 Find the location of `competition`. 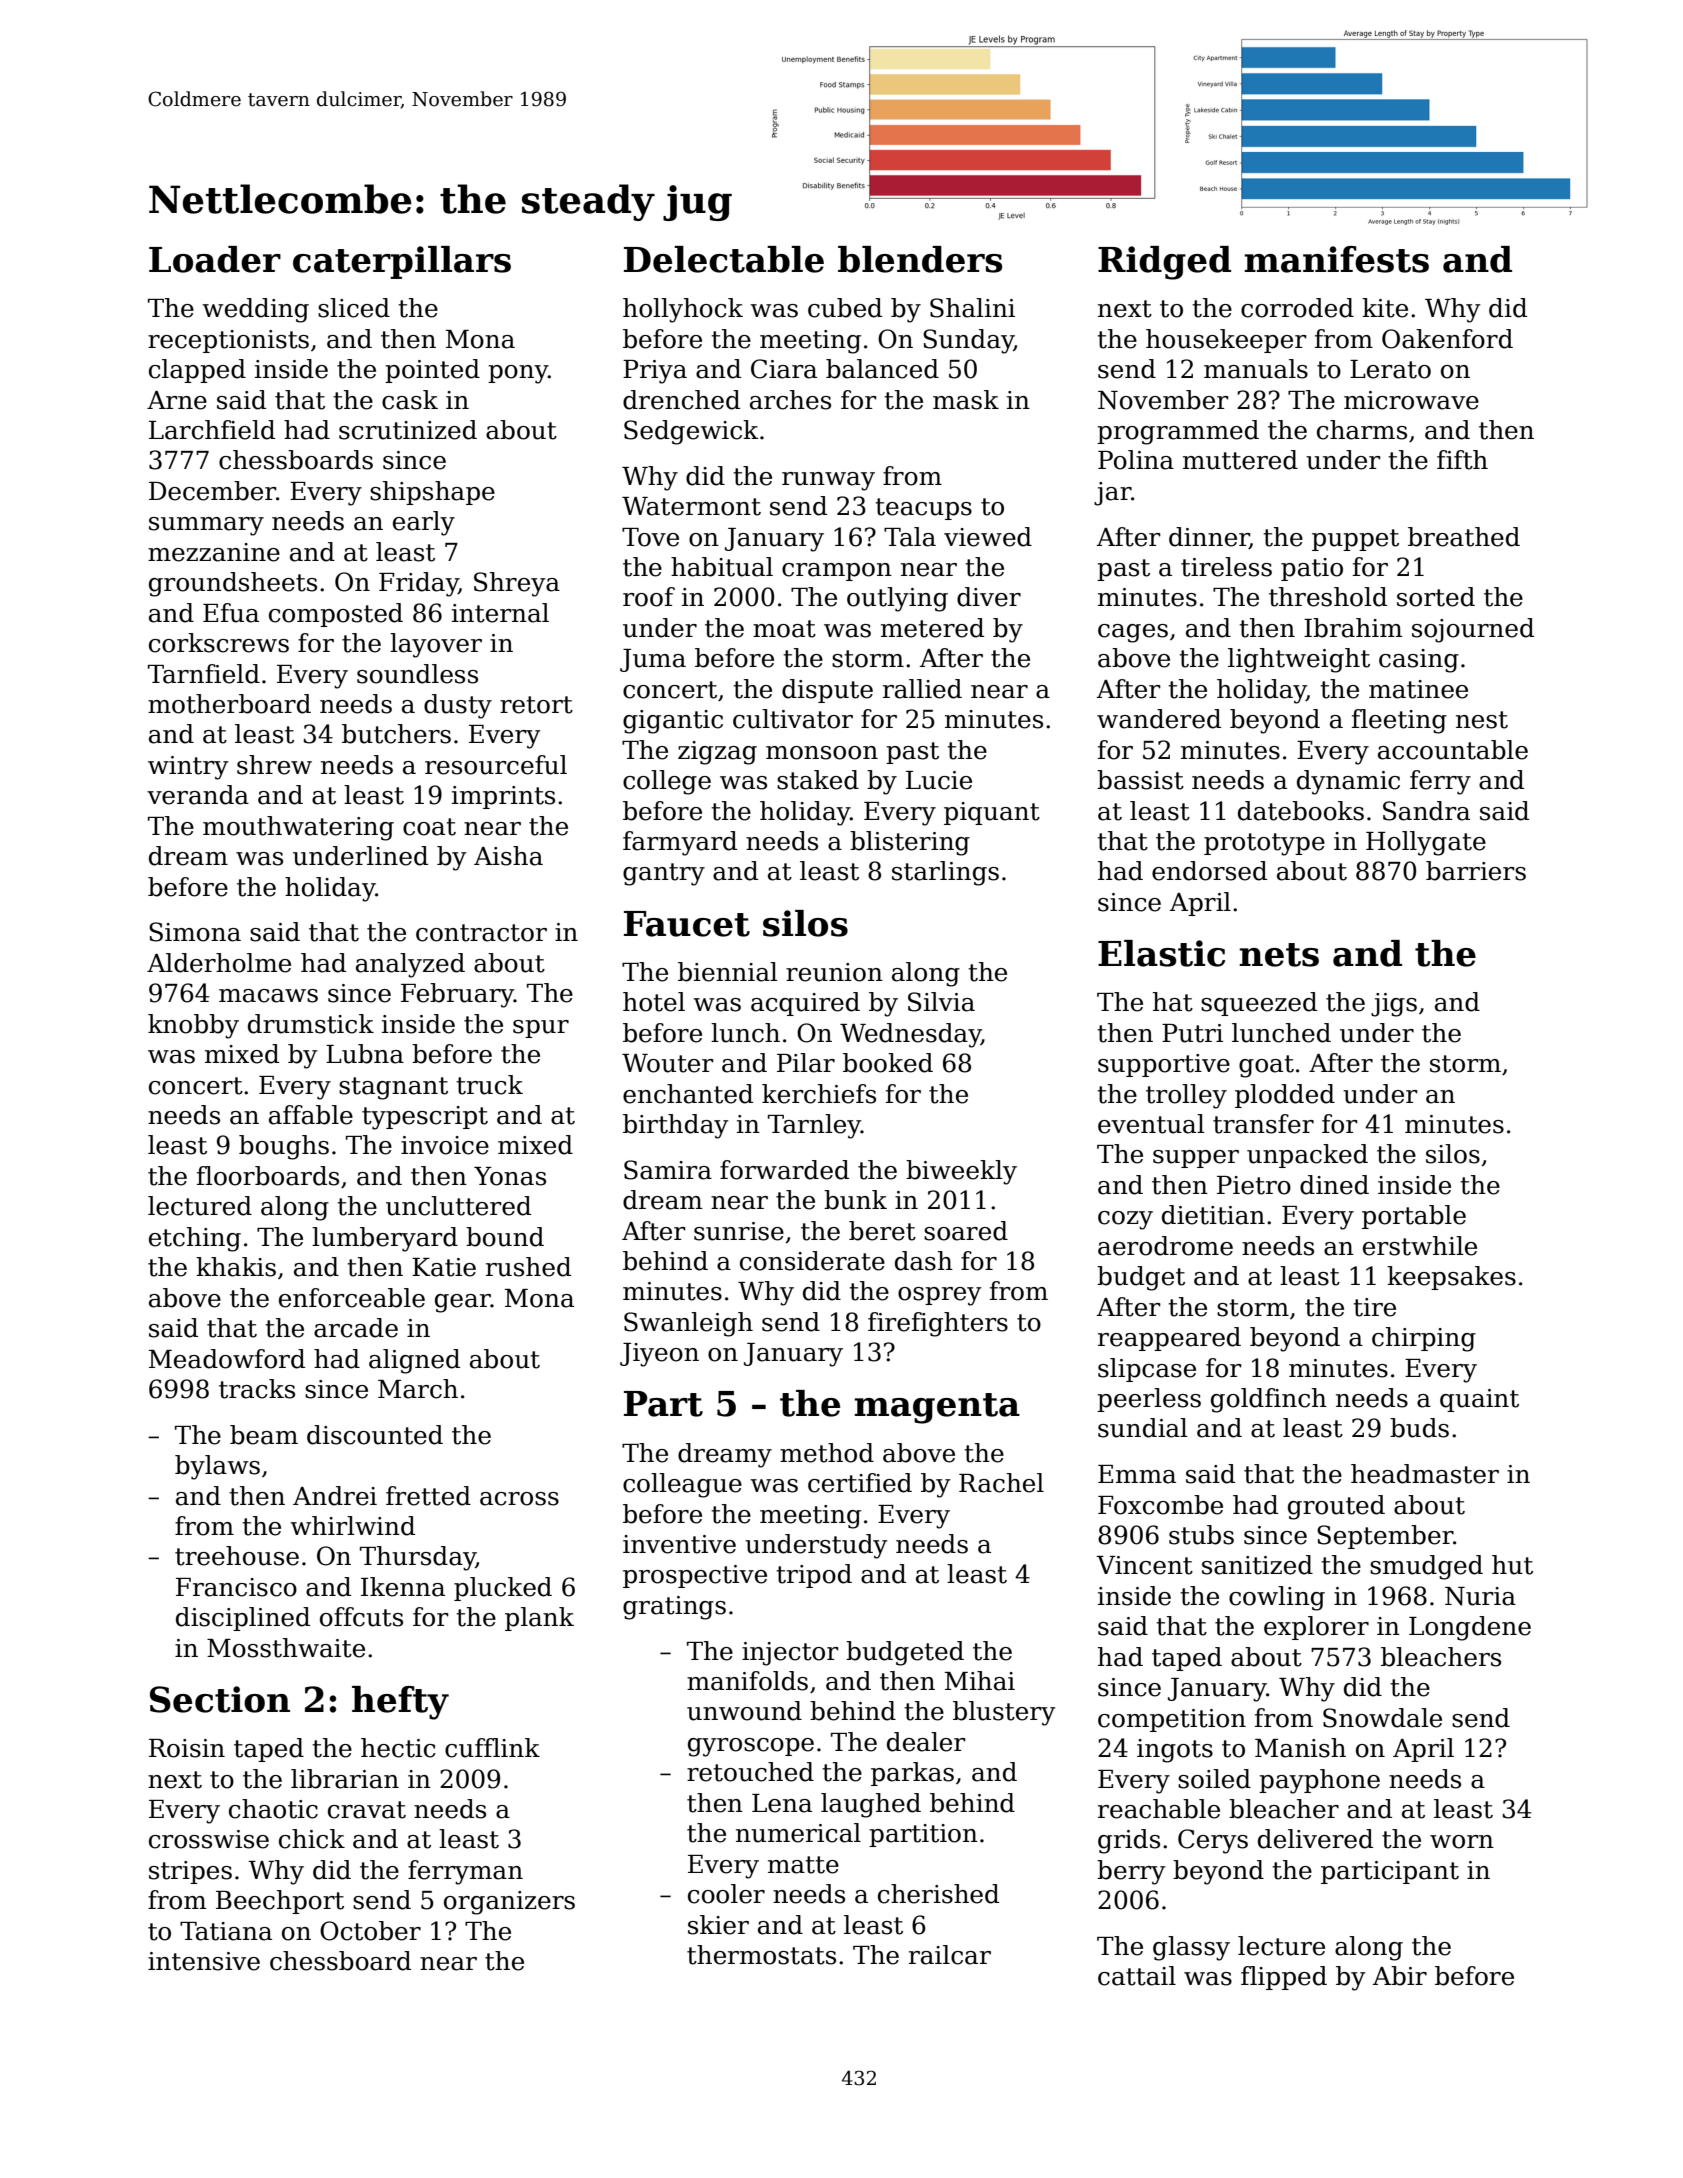

competition is located at coordinates (1172, 1720).
